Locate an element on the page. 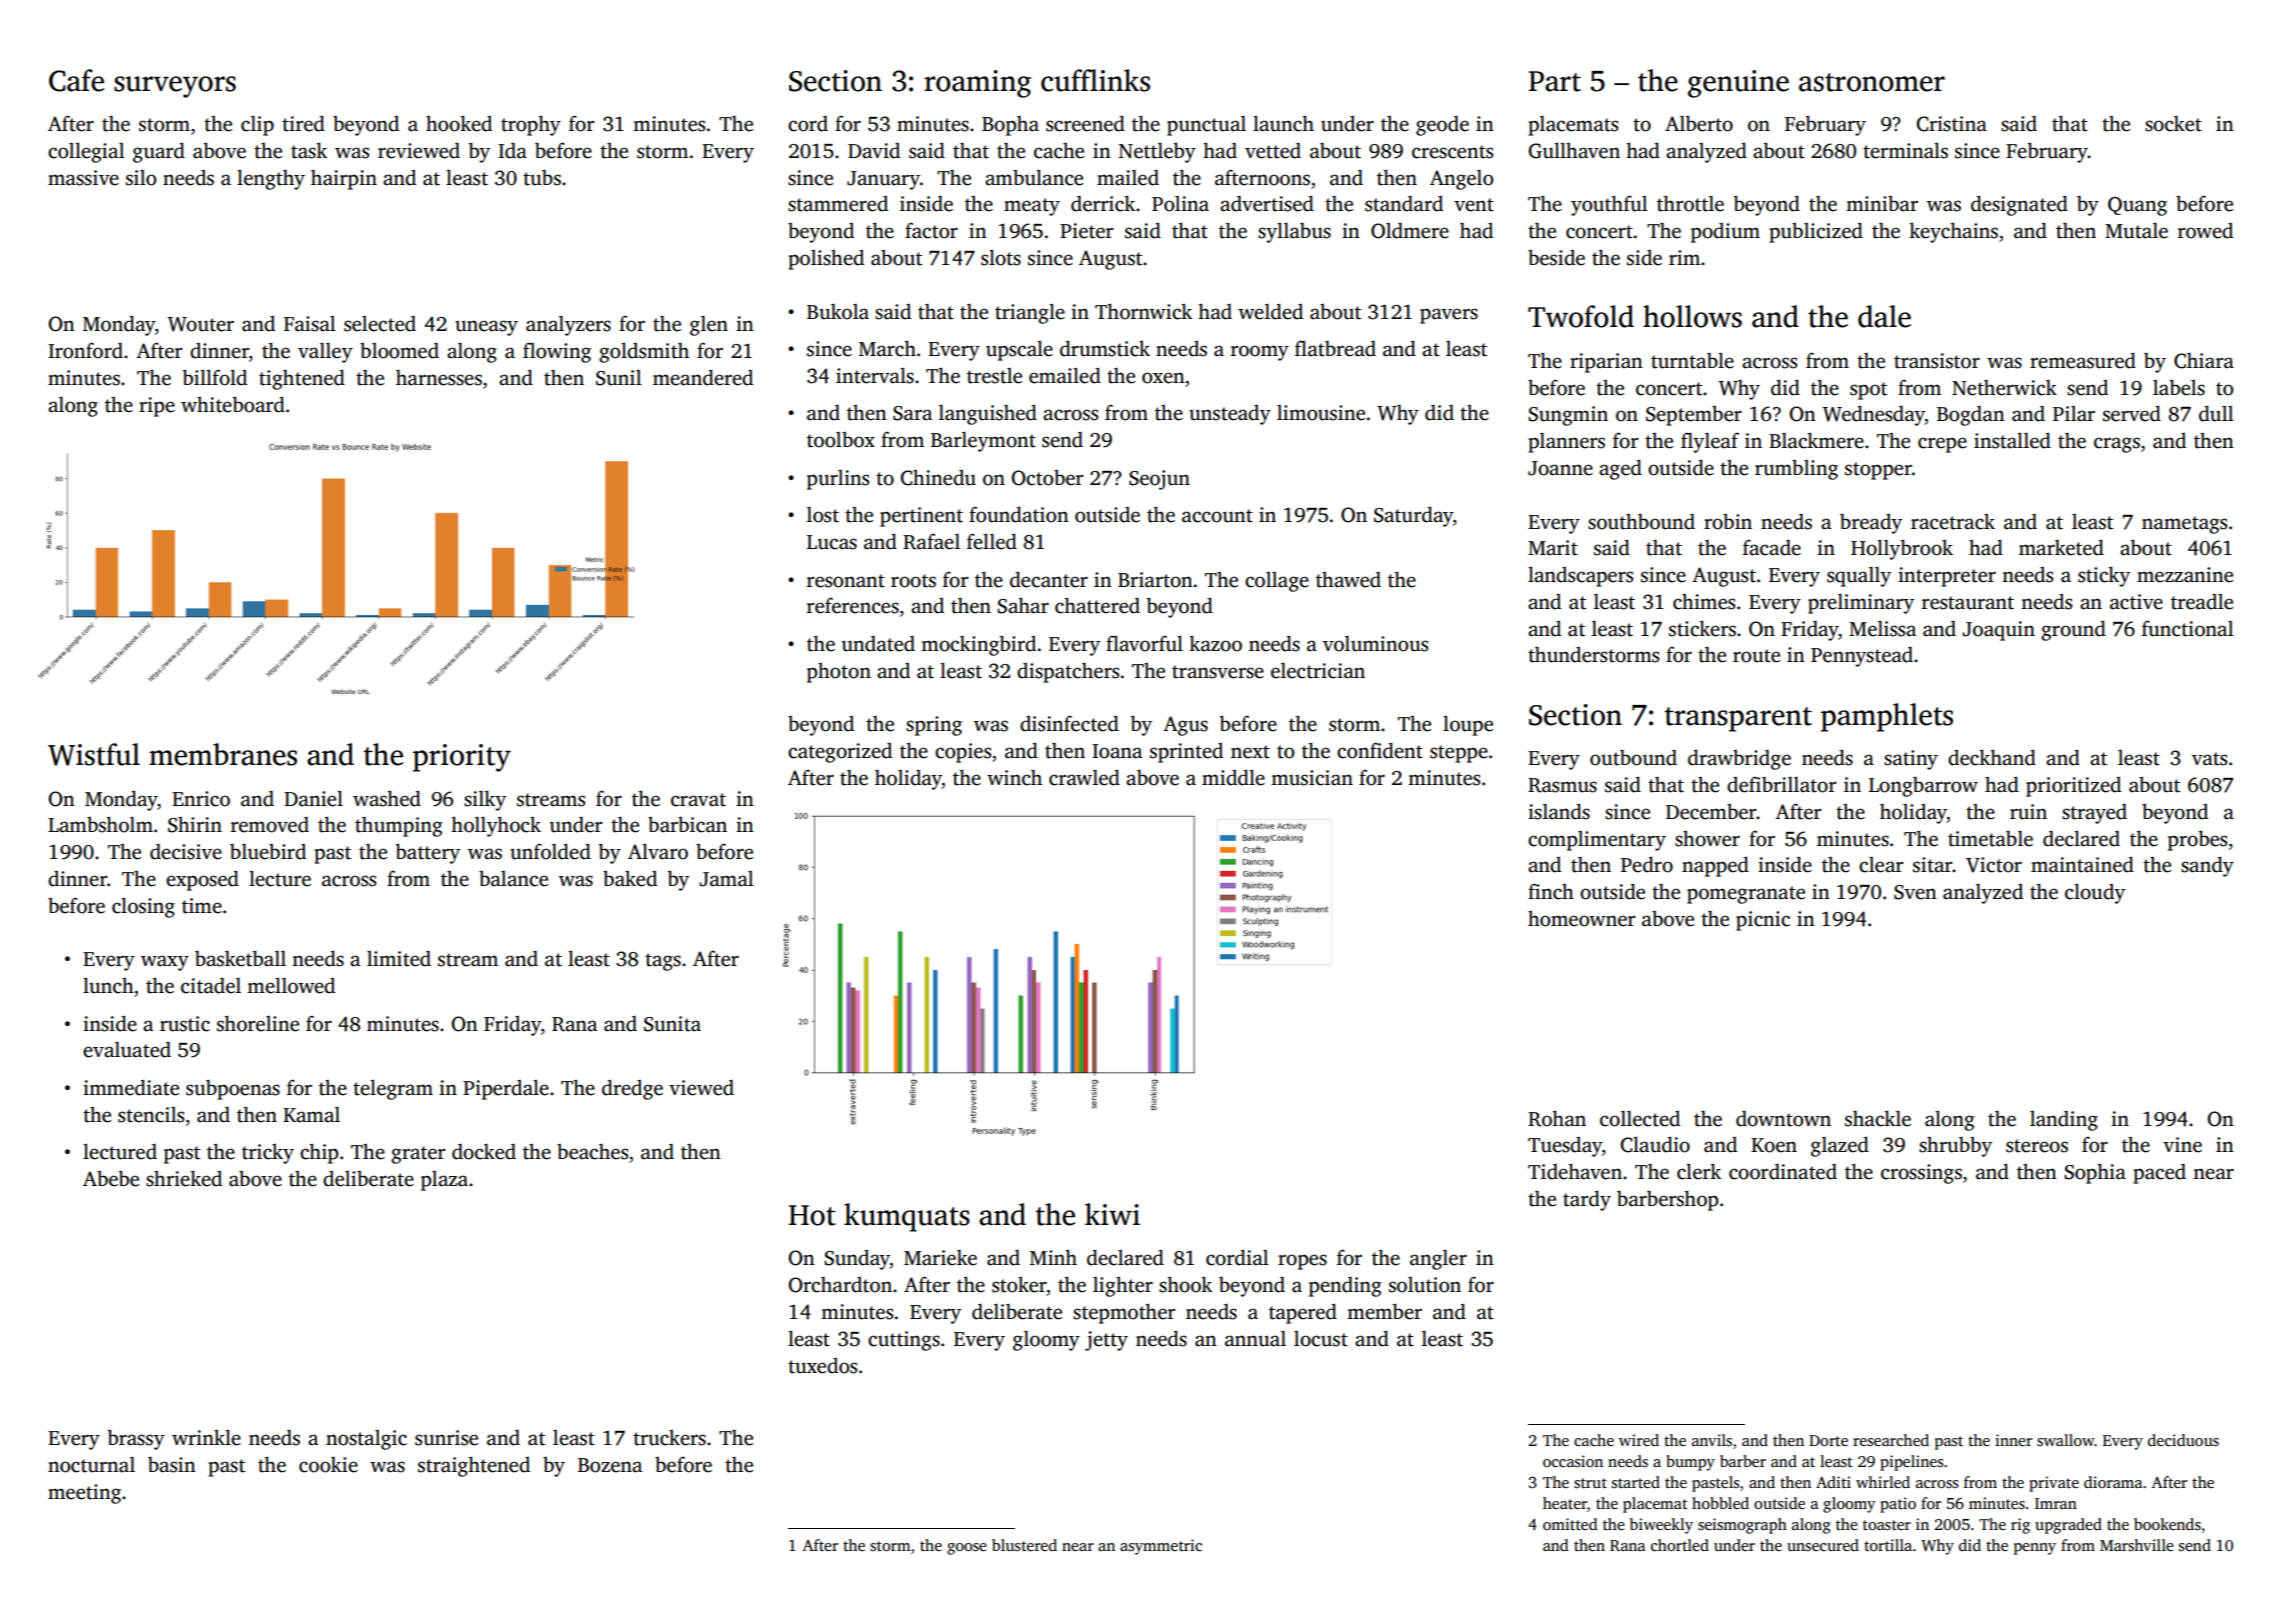 This image has width=2282, height=1614. Wistful is located at coordinates (94, 754).
